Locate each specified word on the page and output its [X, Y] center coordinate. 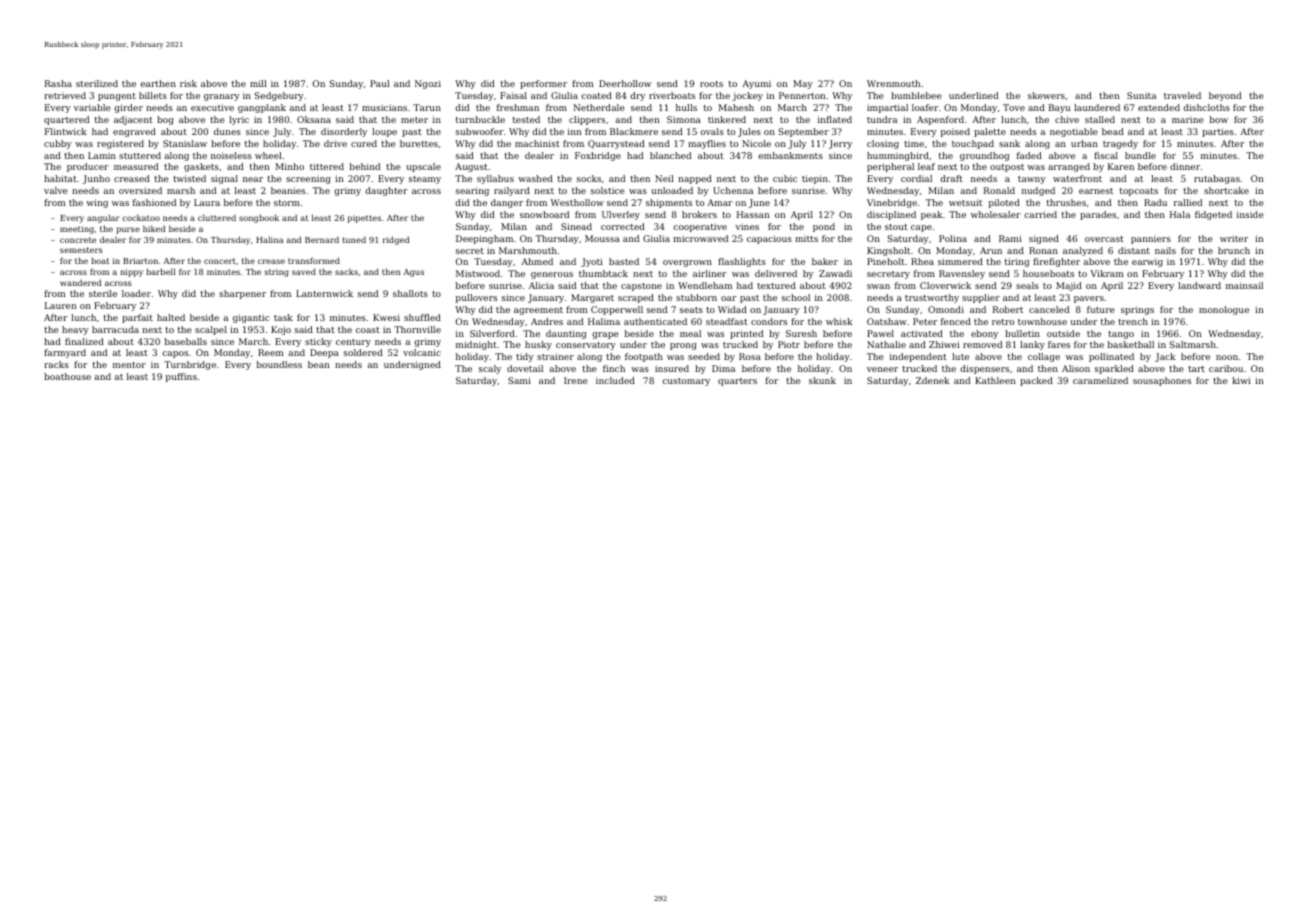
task [283, 317]
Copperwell [617, 310]
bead [1113, 131]
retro [1003, 322]
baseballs [186, 341]
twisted [189, 178]
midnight [476, 345]
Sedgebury [279, 96]
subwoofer [479, 131]
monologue [1224, 310]
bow [1219, 119]
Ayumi [756, 84]
